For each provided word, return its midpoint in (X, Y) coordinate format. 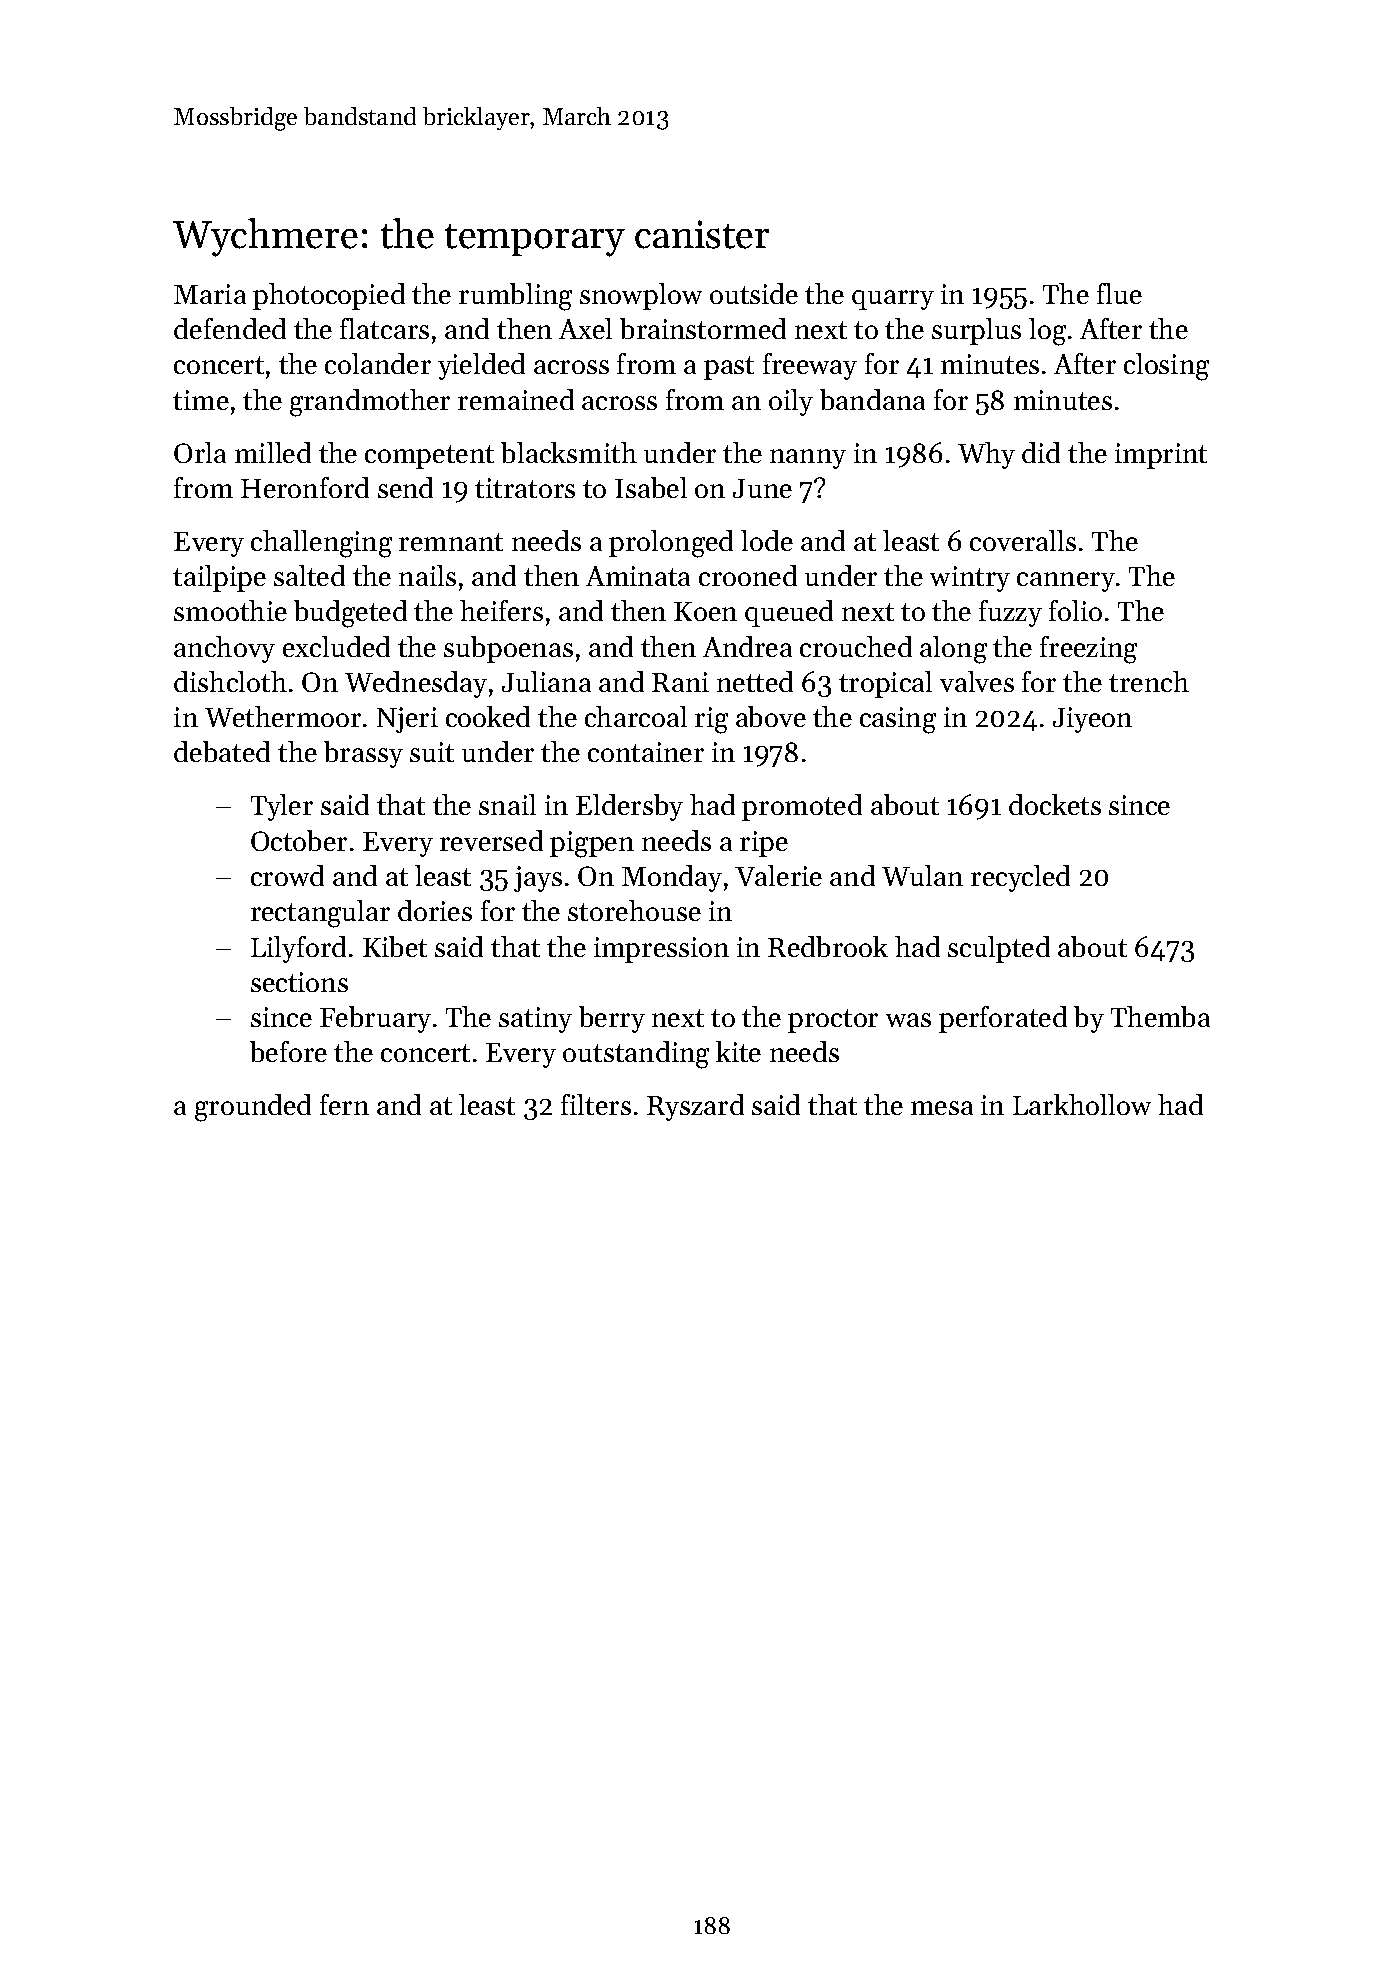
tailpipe (219, 578)
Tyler (282, 807)
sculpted (999, 949)
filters (596, 1104)
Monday (672, 878)
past (729, 368)
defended (230, 328)
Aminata (638, 576)
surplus (976, 331)
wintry (970, 579)
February (375, 1019)
